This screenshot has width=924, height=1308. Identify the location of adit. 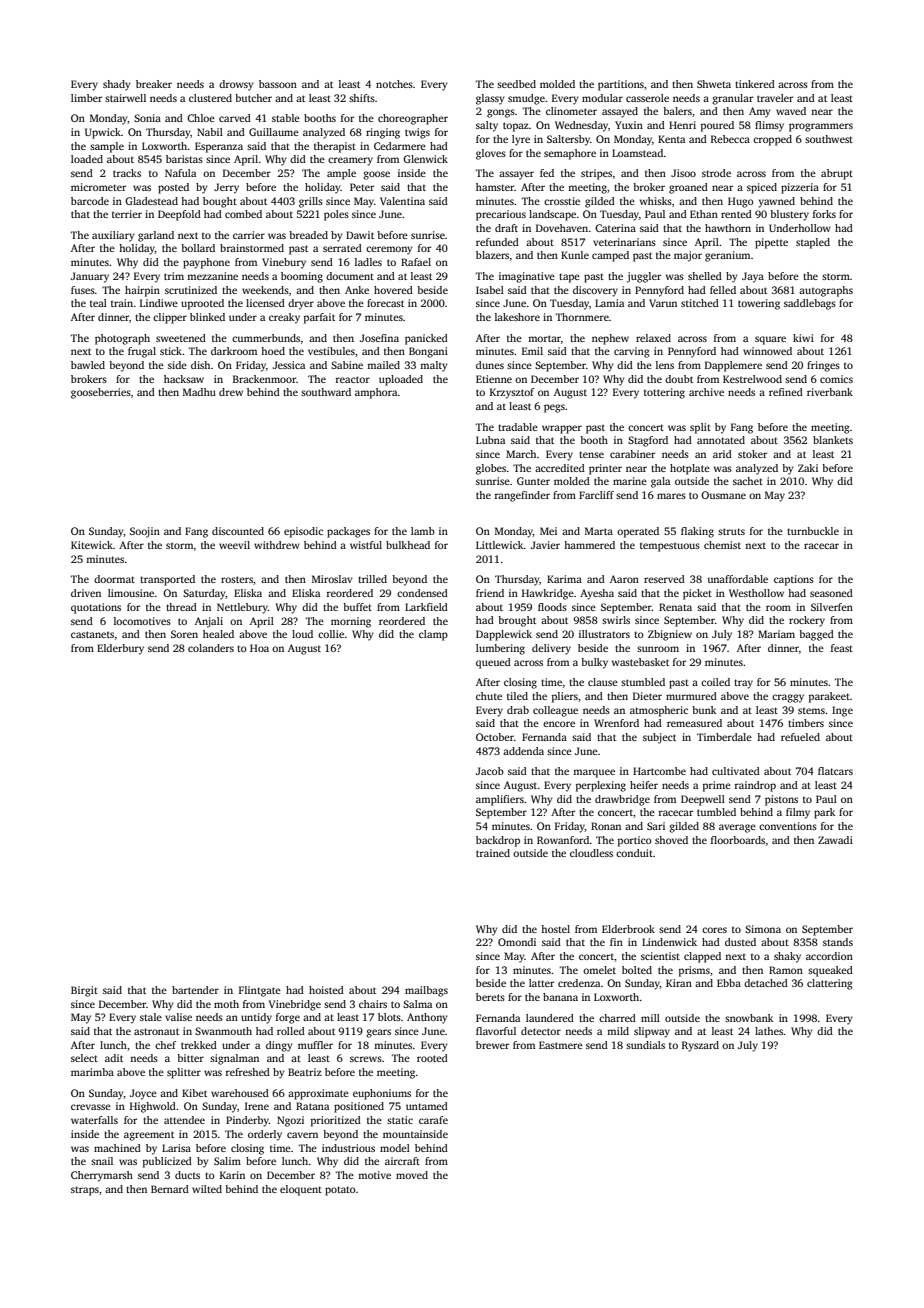
(114, 1058).
